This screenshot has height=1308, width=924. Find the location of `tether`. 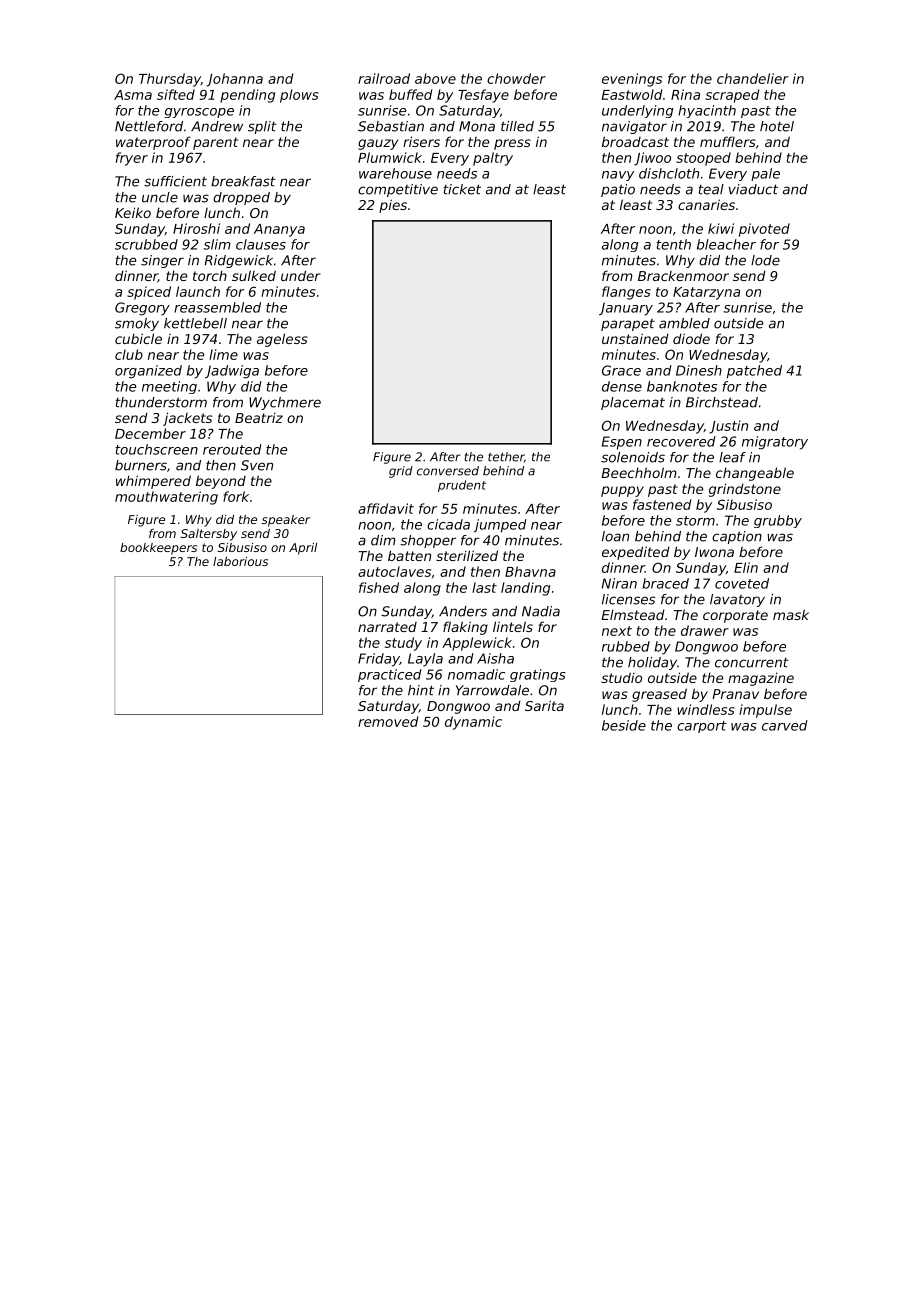

tether is located at coordinates (506, 457).
